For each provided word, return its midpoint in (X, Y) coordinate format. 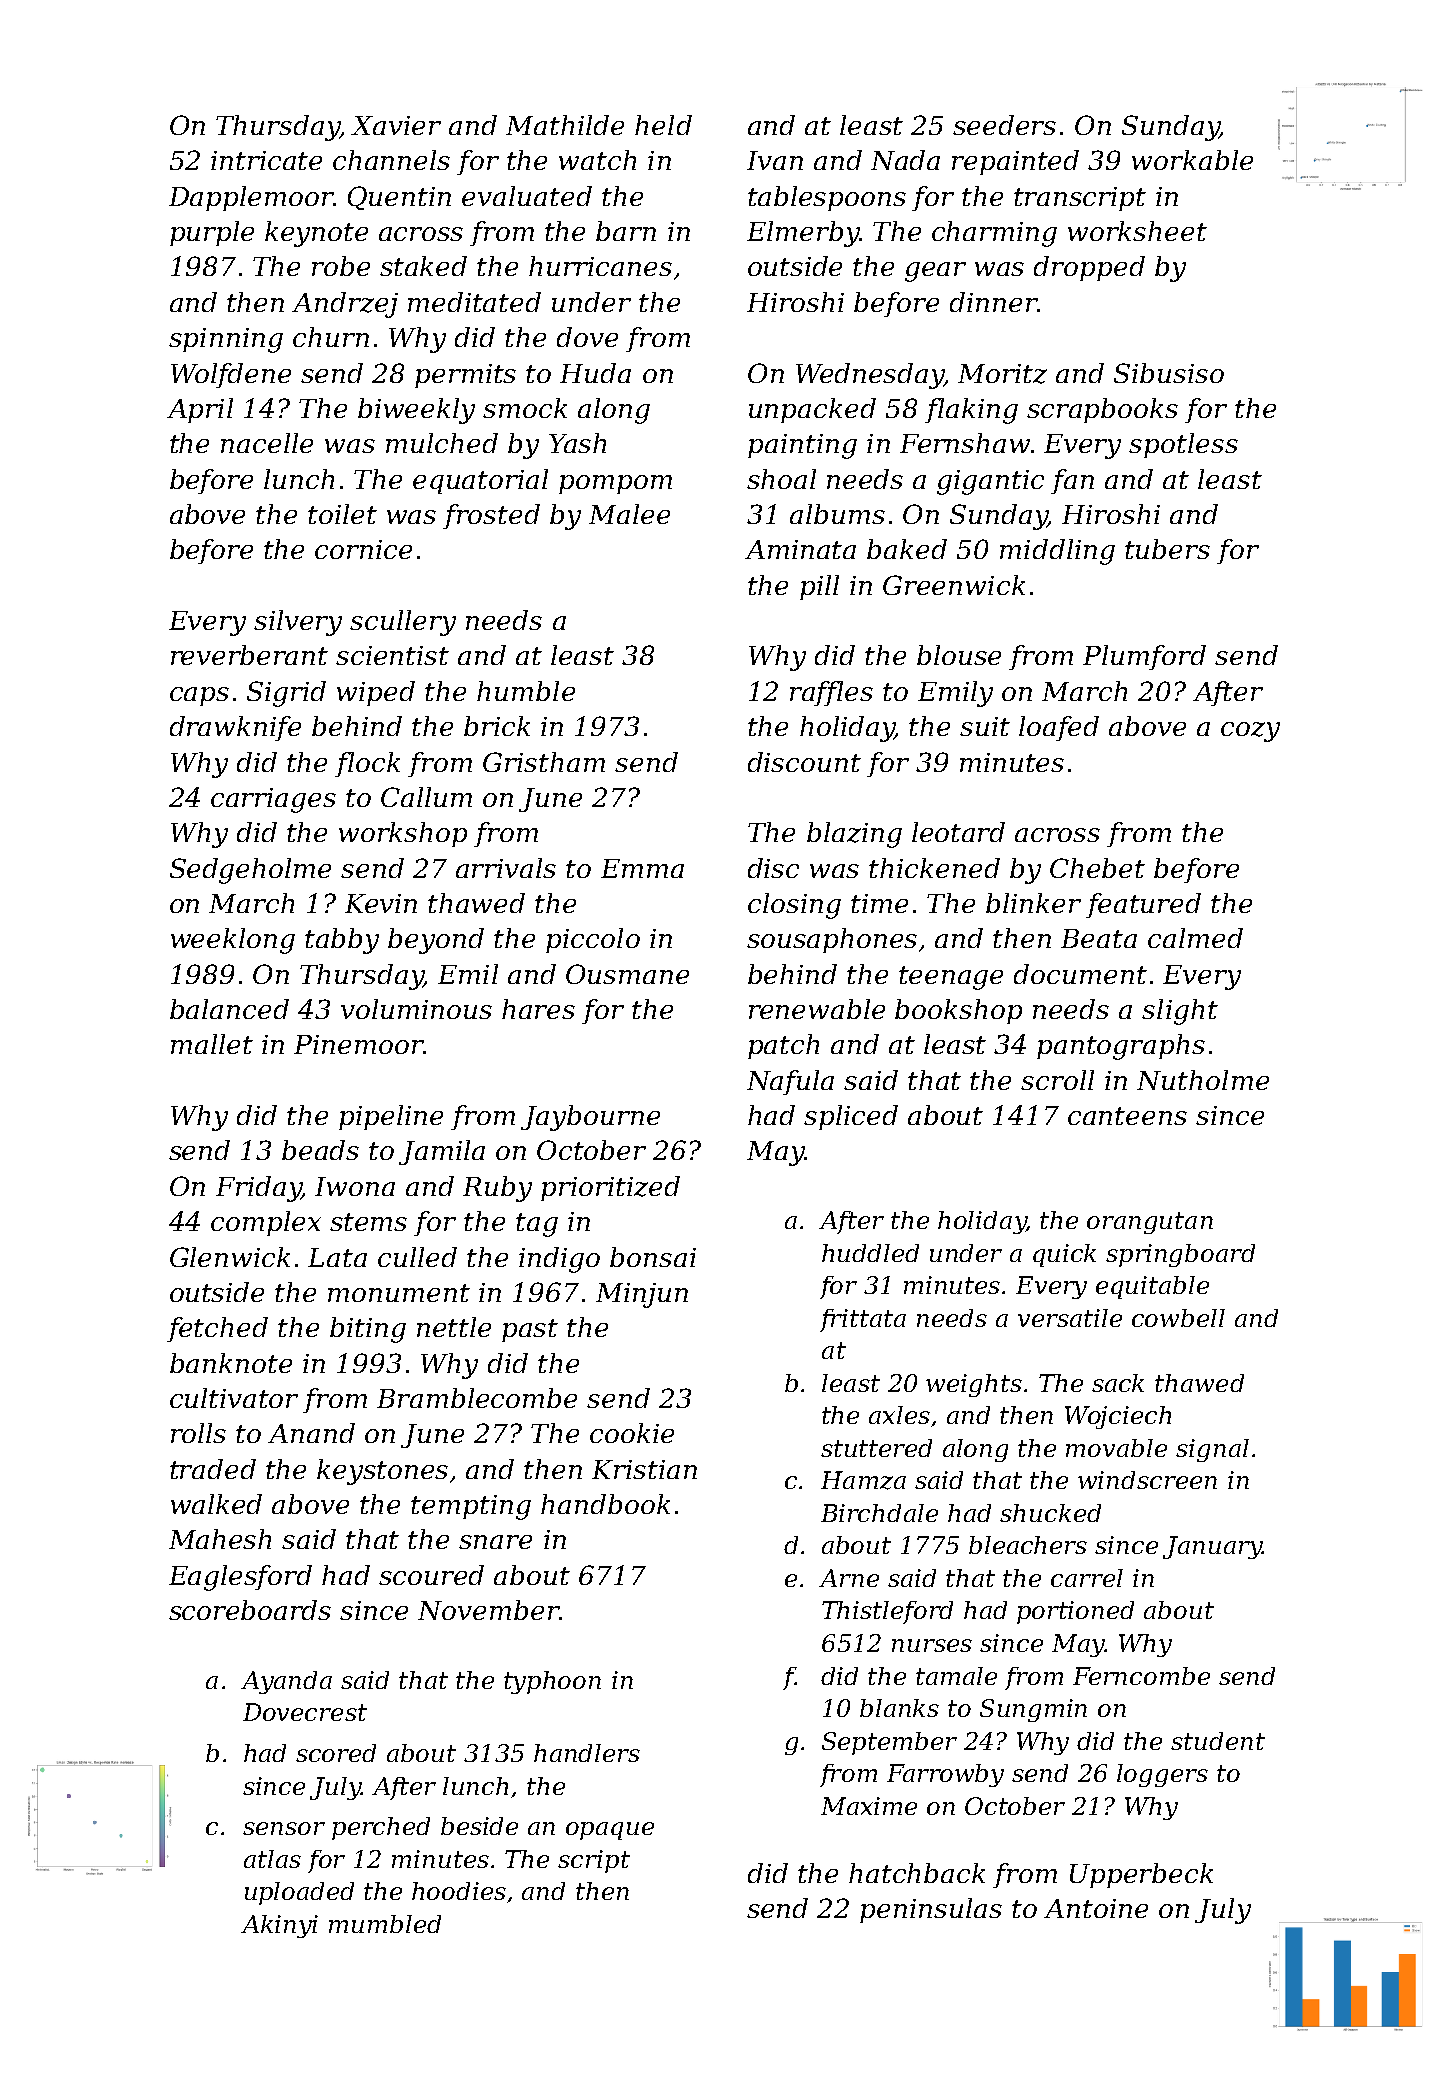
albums (837, 514)
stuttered (876, 1448)
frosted (491, 516)
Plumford (1144, 657)
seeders (1004, 125)
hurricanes (600, 266)
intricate (266, 160)
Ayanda (286, 1682)
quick (1064, 1255)
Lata (337, 1257)
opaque (610, 1831)
